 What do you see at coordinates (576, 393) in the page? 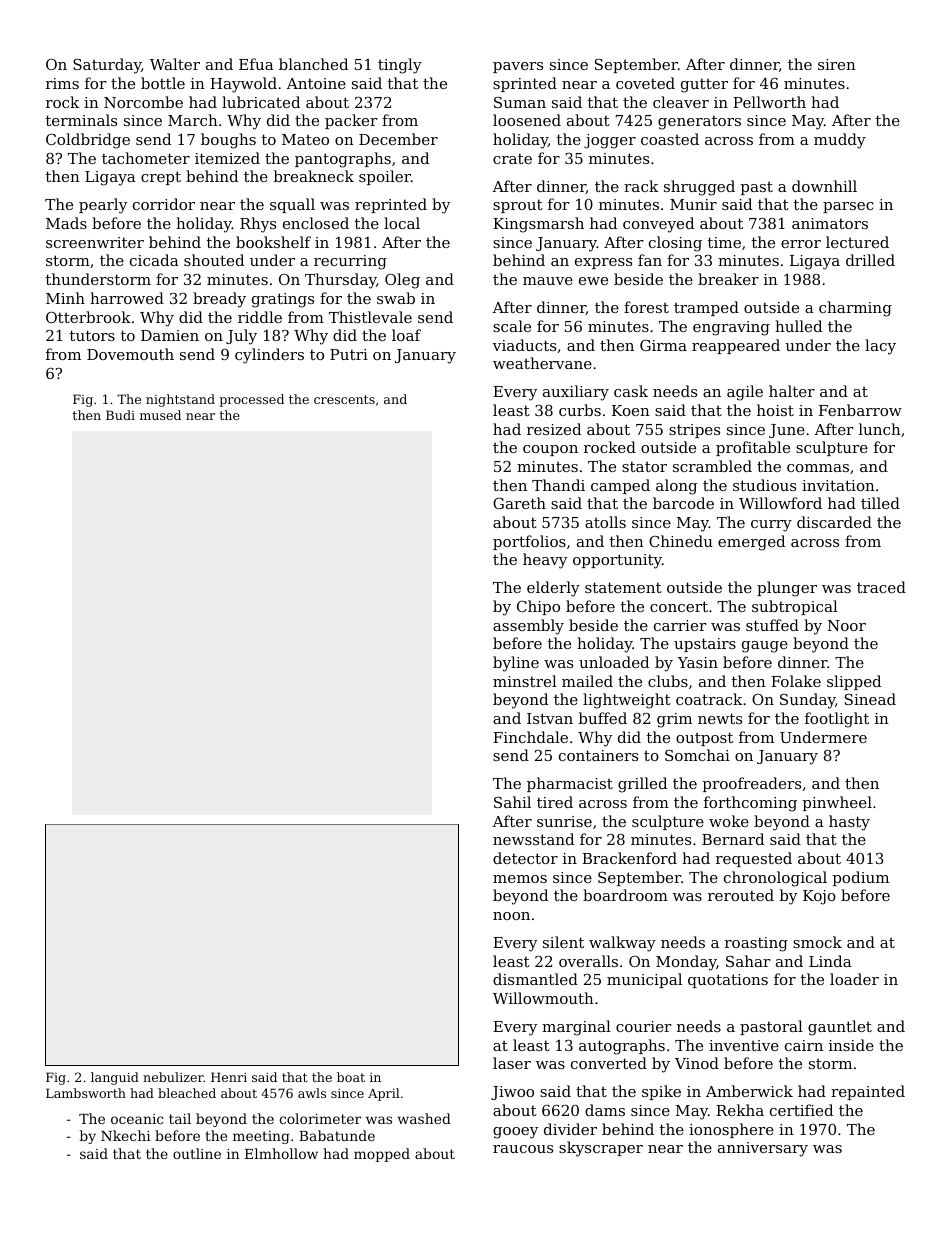
I see `auxiliary` at bounding box center [576, 393].
